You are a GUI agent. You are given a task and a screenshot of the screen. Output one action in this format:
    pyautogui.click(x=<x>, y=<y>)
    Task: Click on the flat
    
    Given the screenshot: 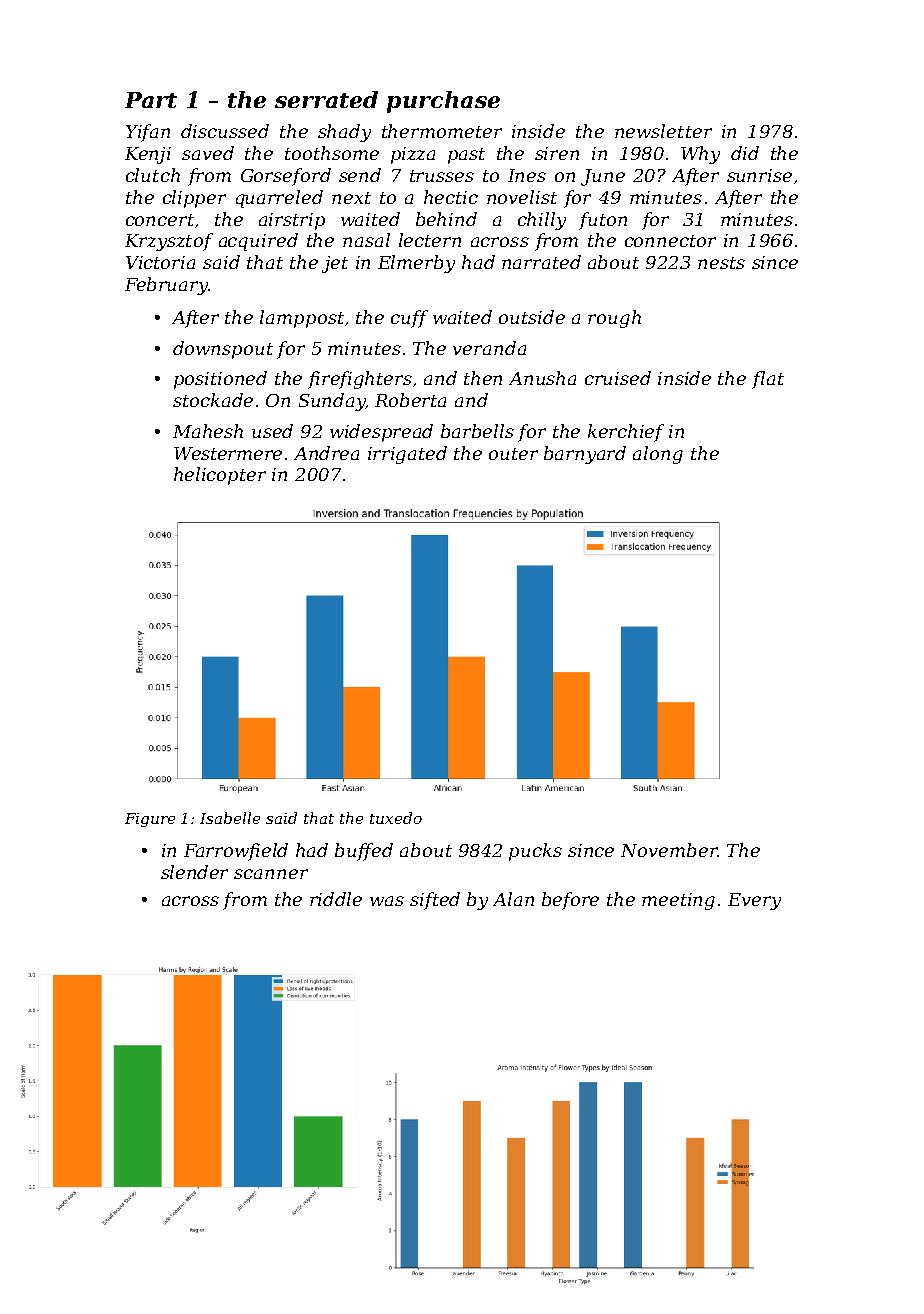 What is the action you would take?
    pyautogui.click(x=768, y=380)
